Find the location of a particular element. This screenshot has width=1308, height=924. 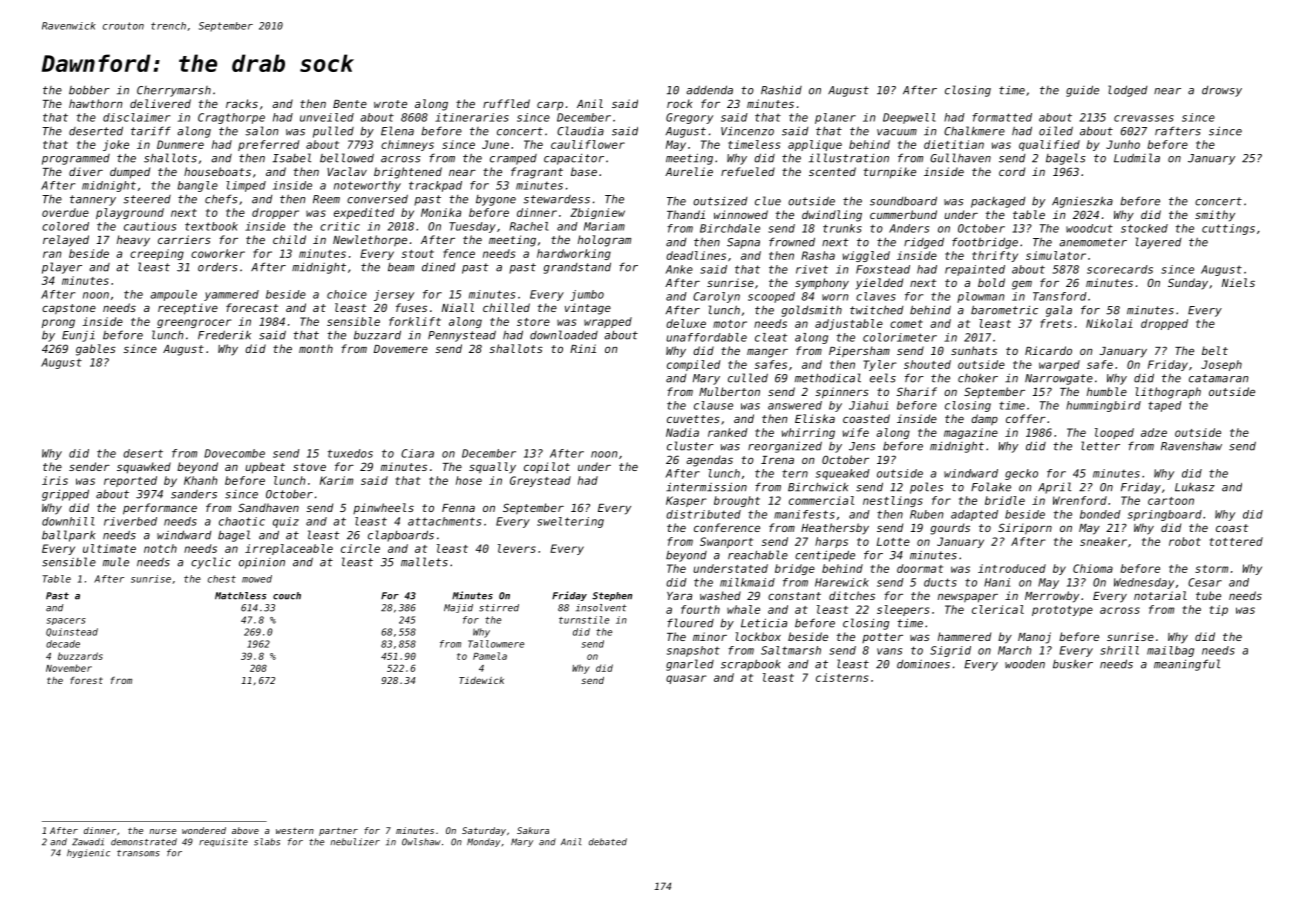

compiled is located at coordinates (693, 365).
